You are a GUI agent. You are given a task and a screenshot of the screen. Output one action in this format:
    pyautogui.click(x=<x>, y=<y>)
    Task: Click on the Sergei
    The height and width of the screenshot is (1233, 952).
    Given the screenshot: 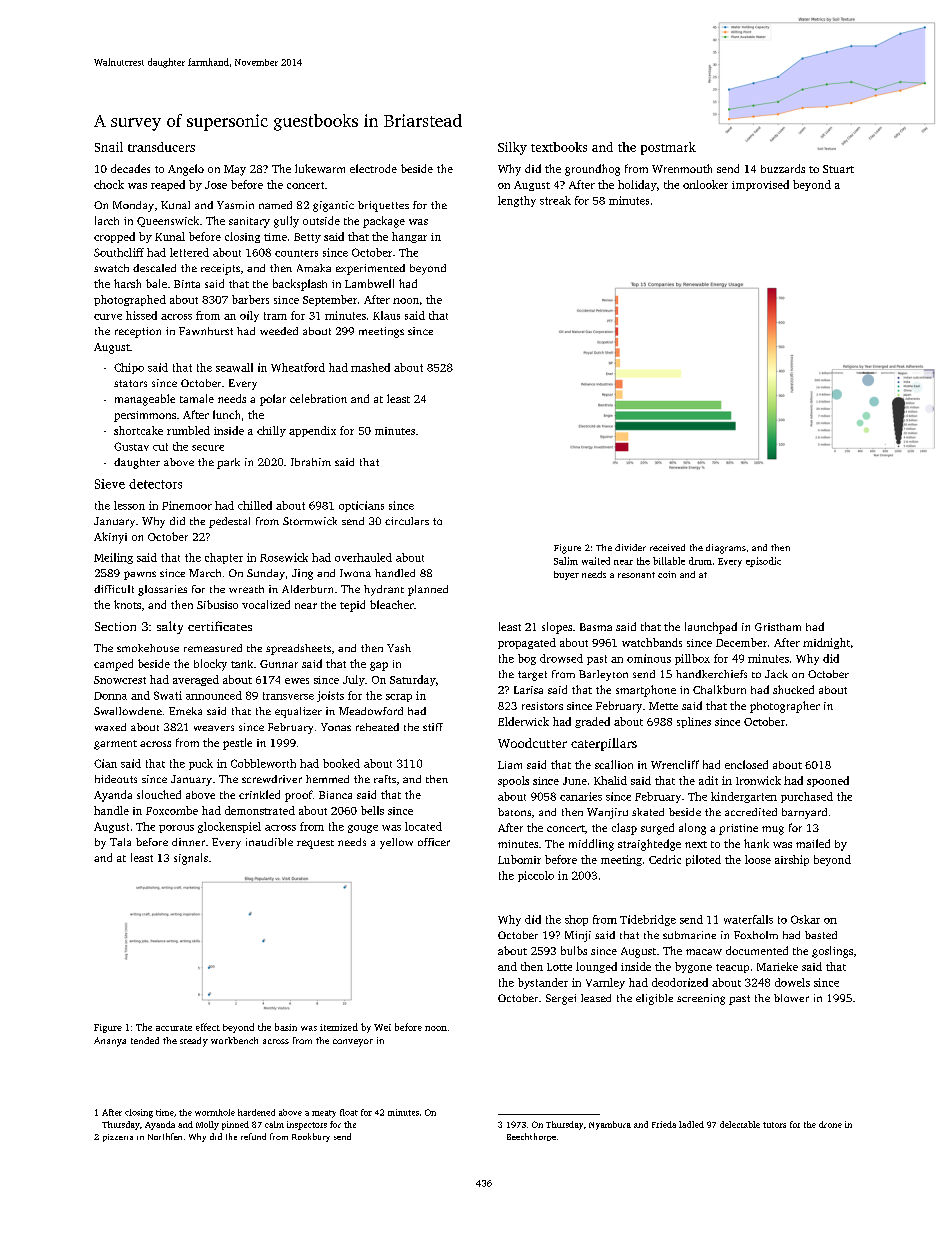 What is the action you would take?
    pyautogui.click(x=561, y=999)
